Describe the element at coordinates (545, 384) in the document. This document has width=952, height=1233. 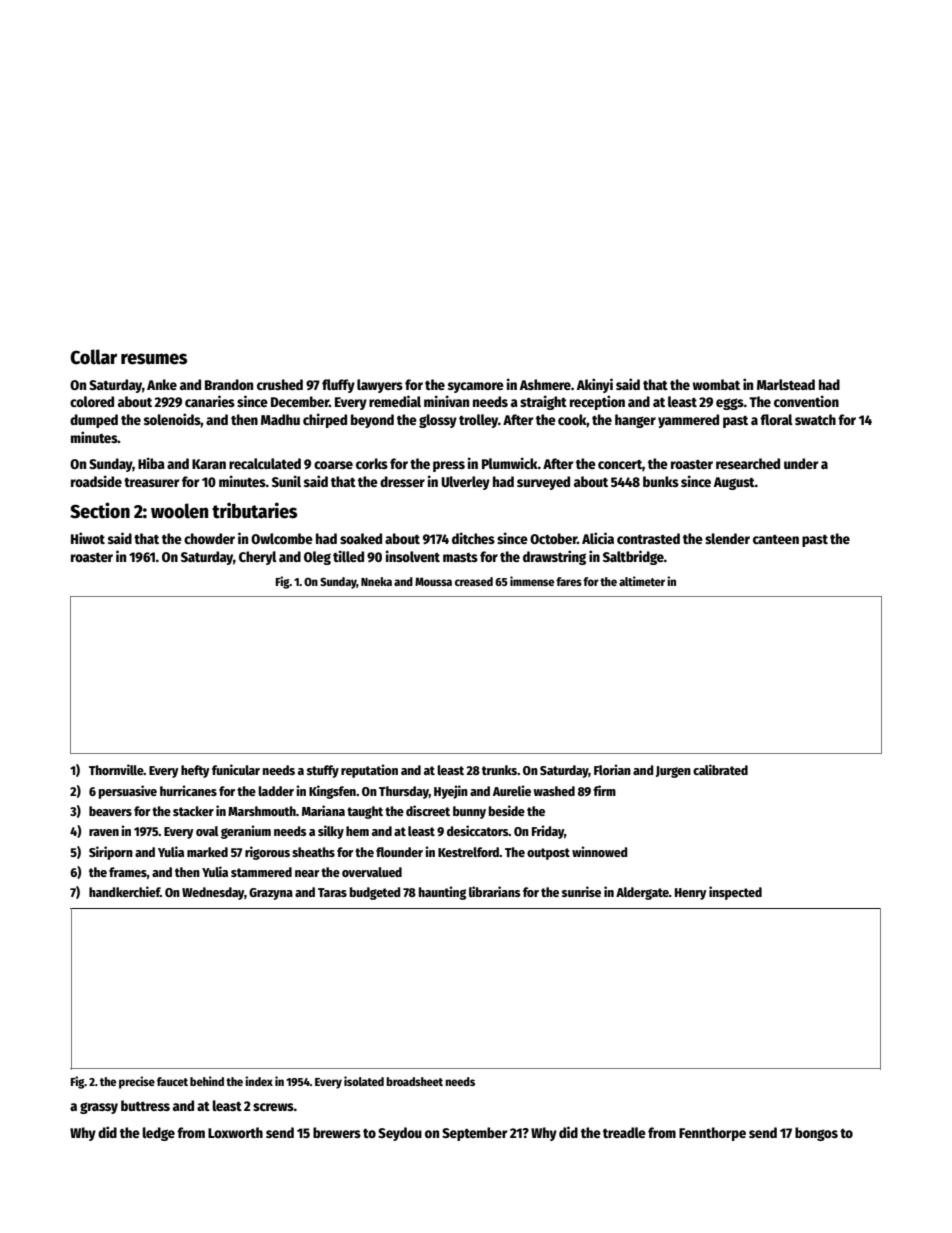
I see `Ashmere` at that location.
